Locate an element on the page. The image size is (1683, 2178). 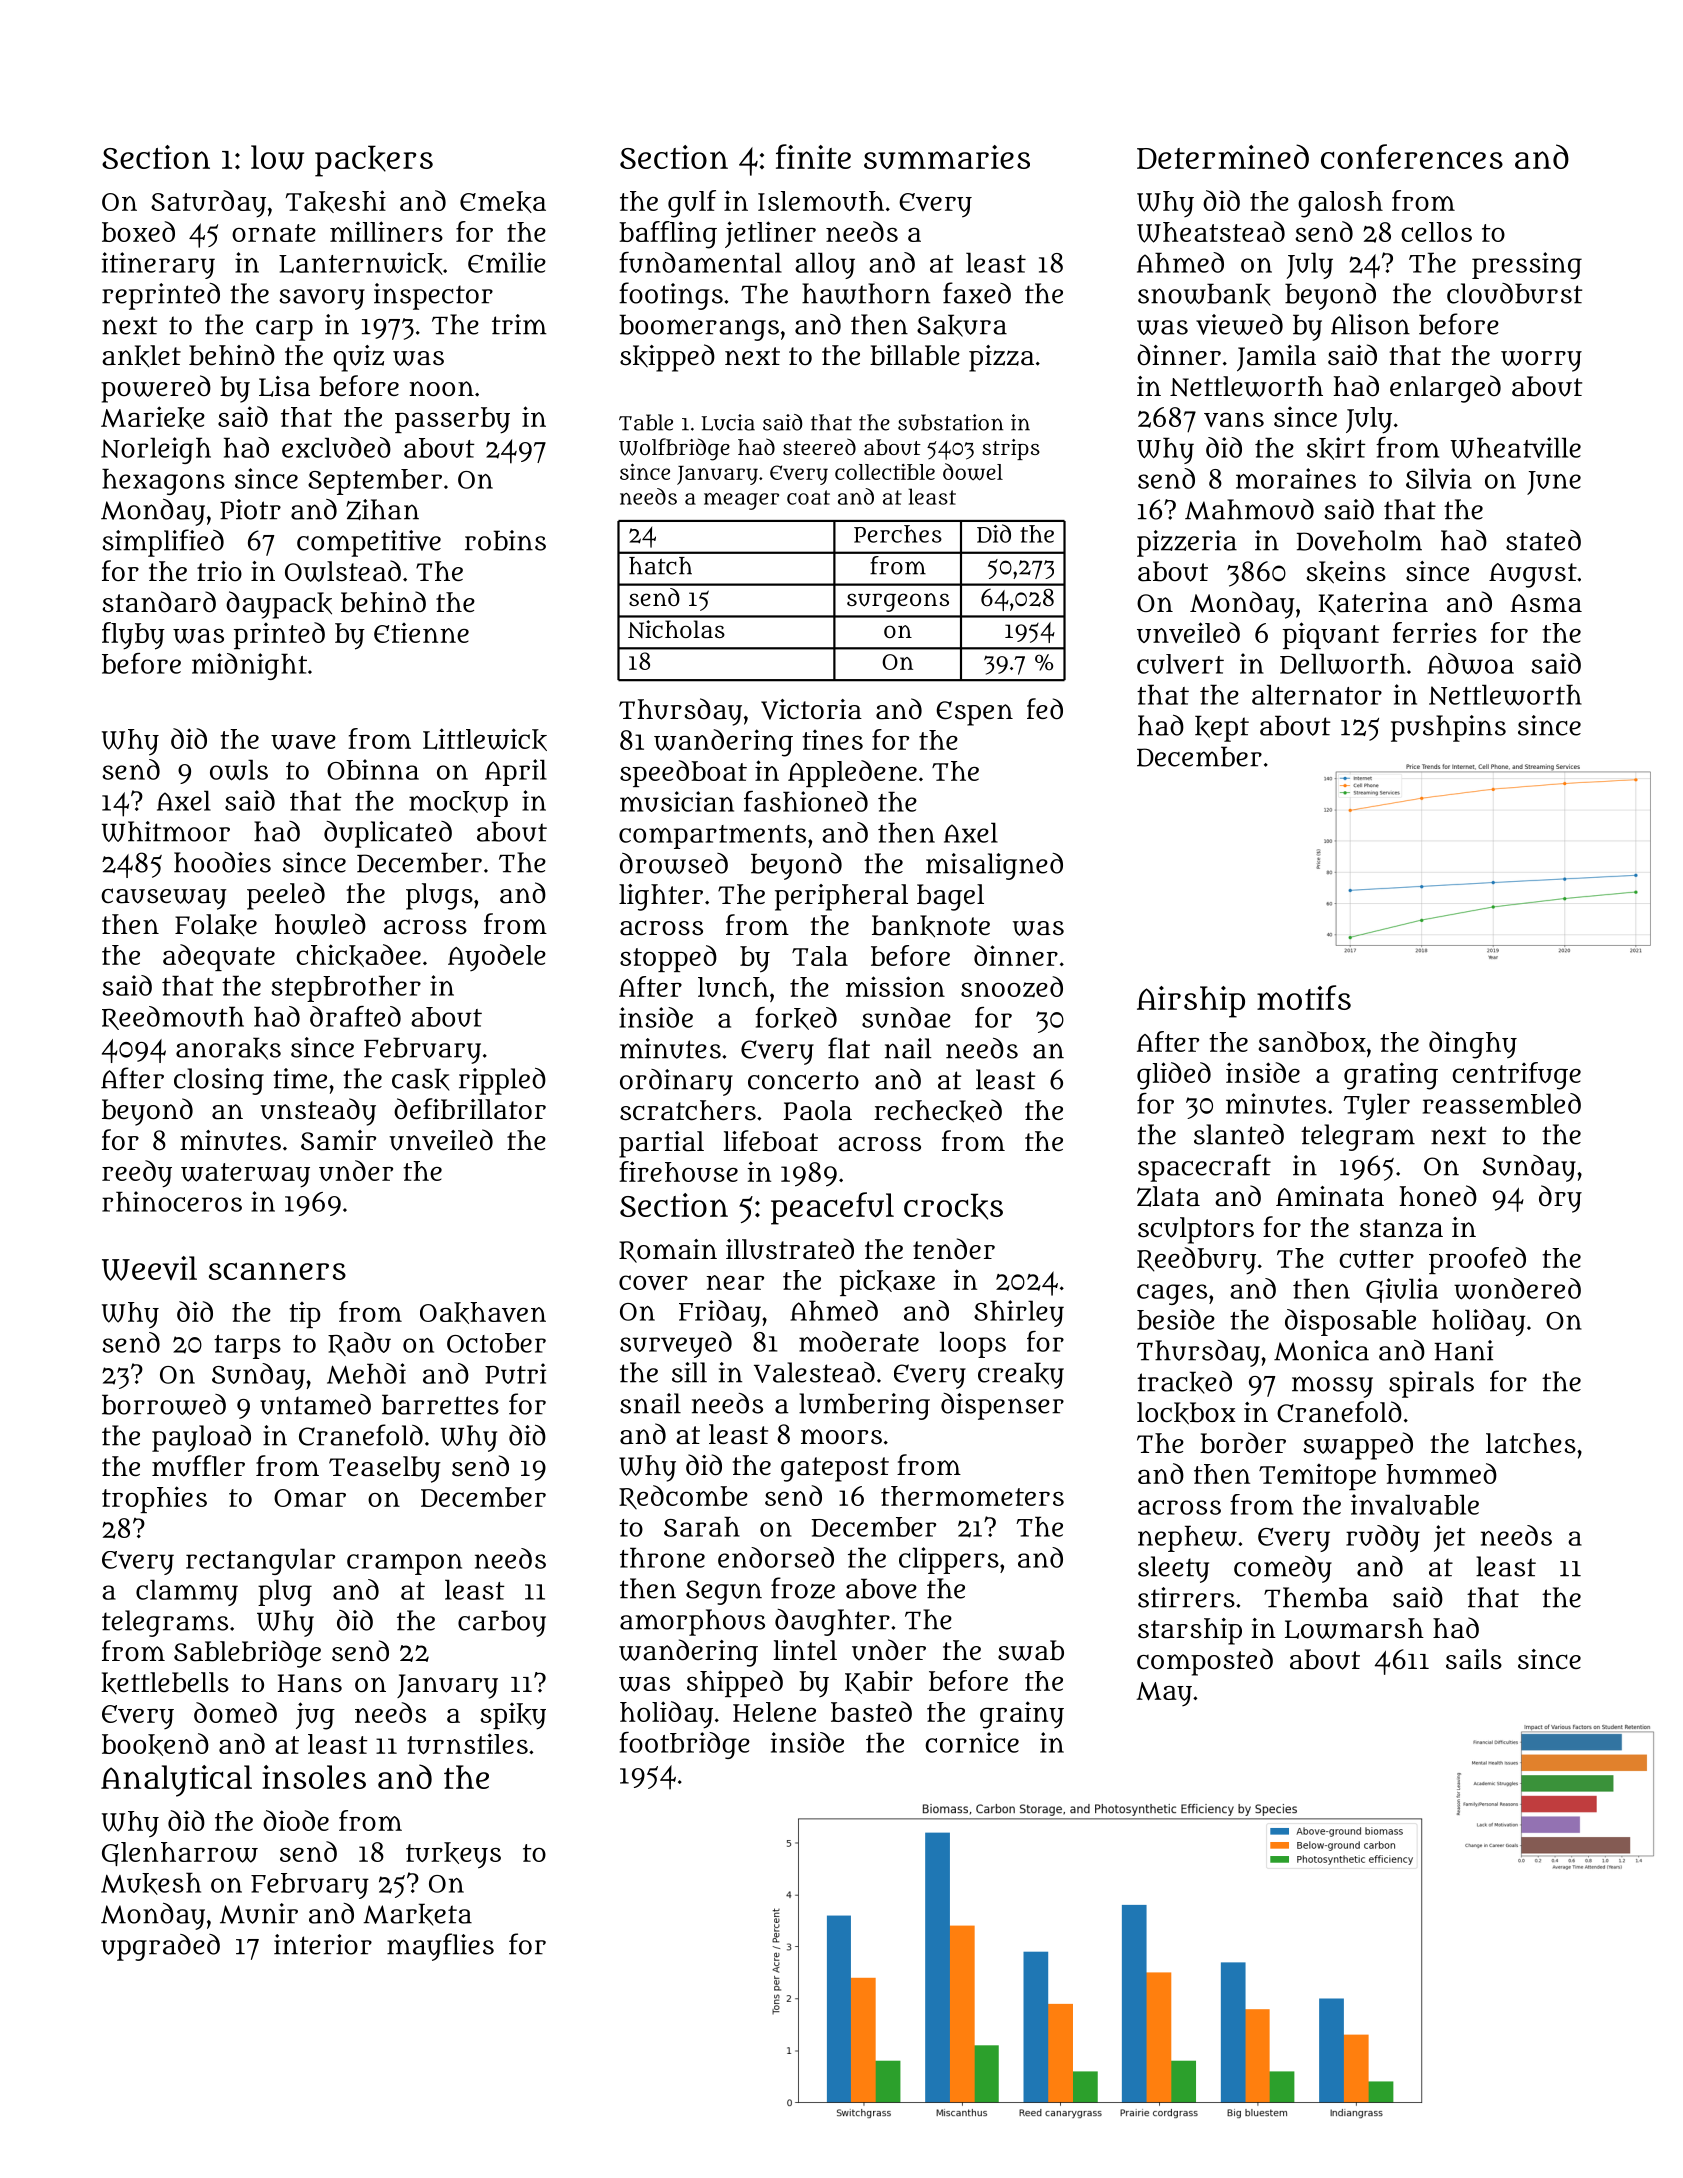
mayflies is located at coordinates (440, 1947).
